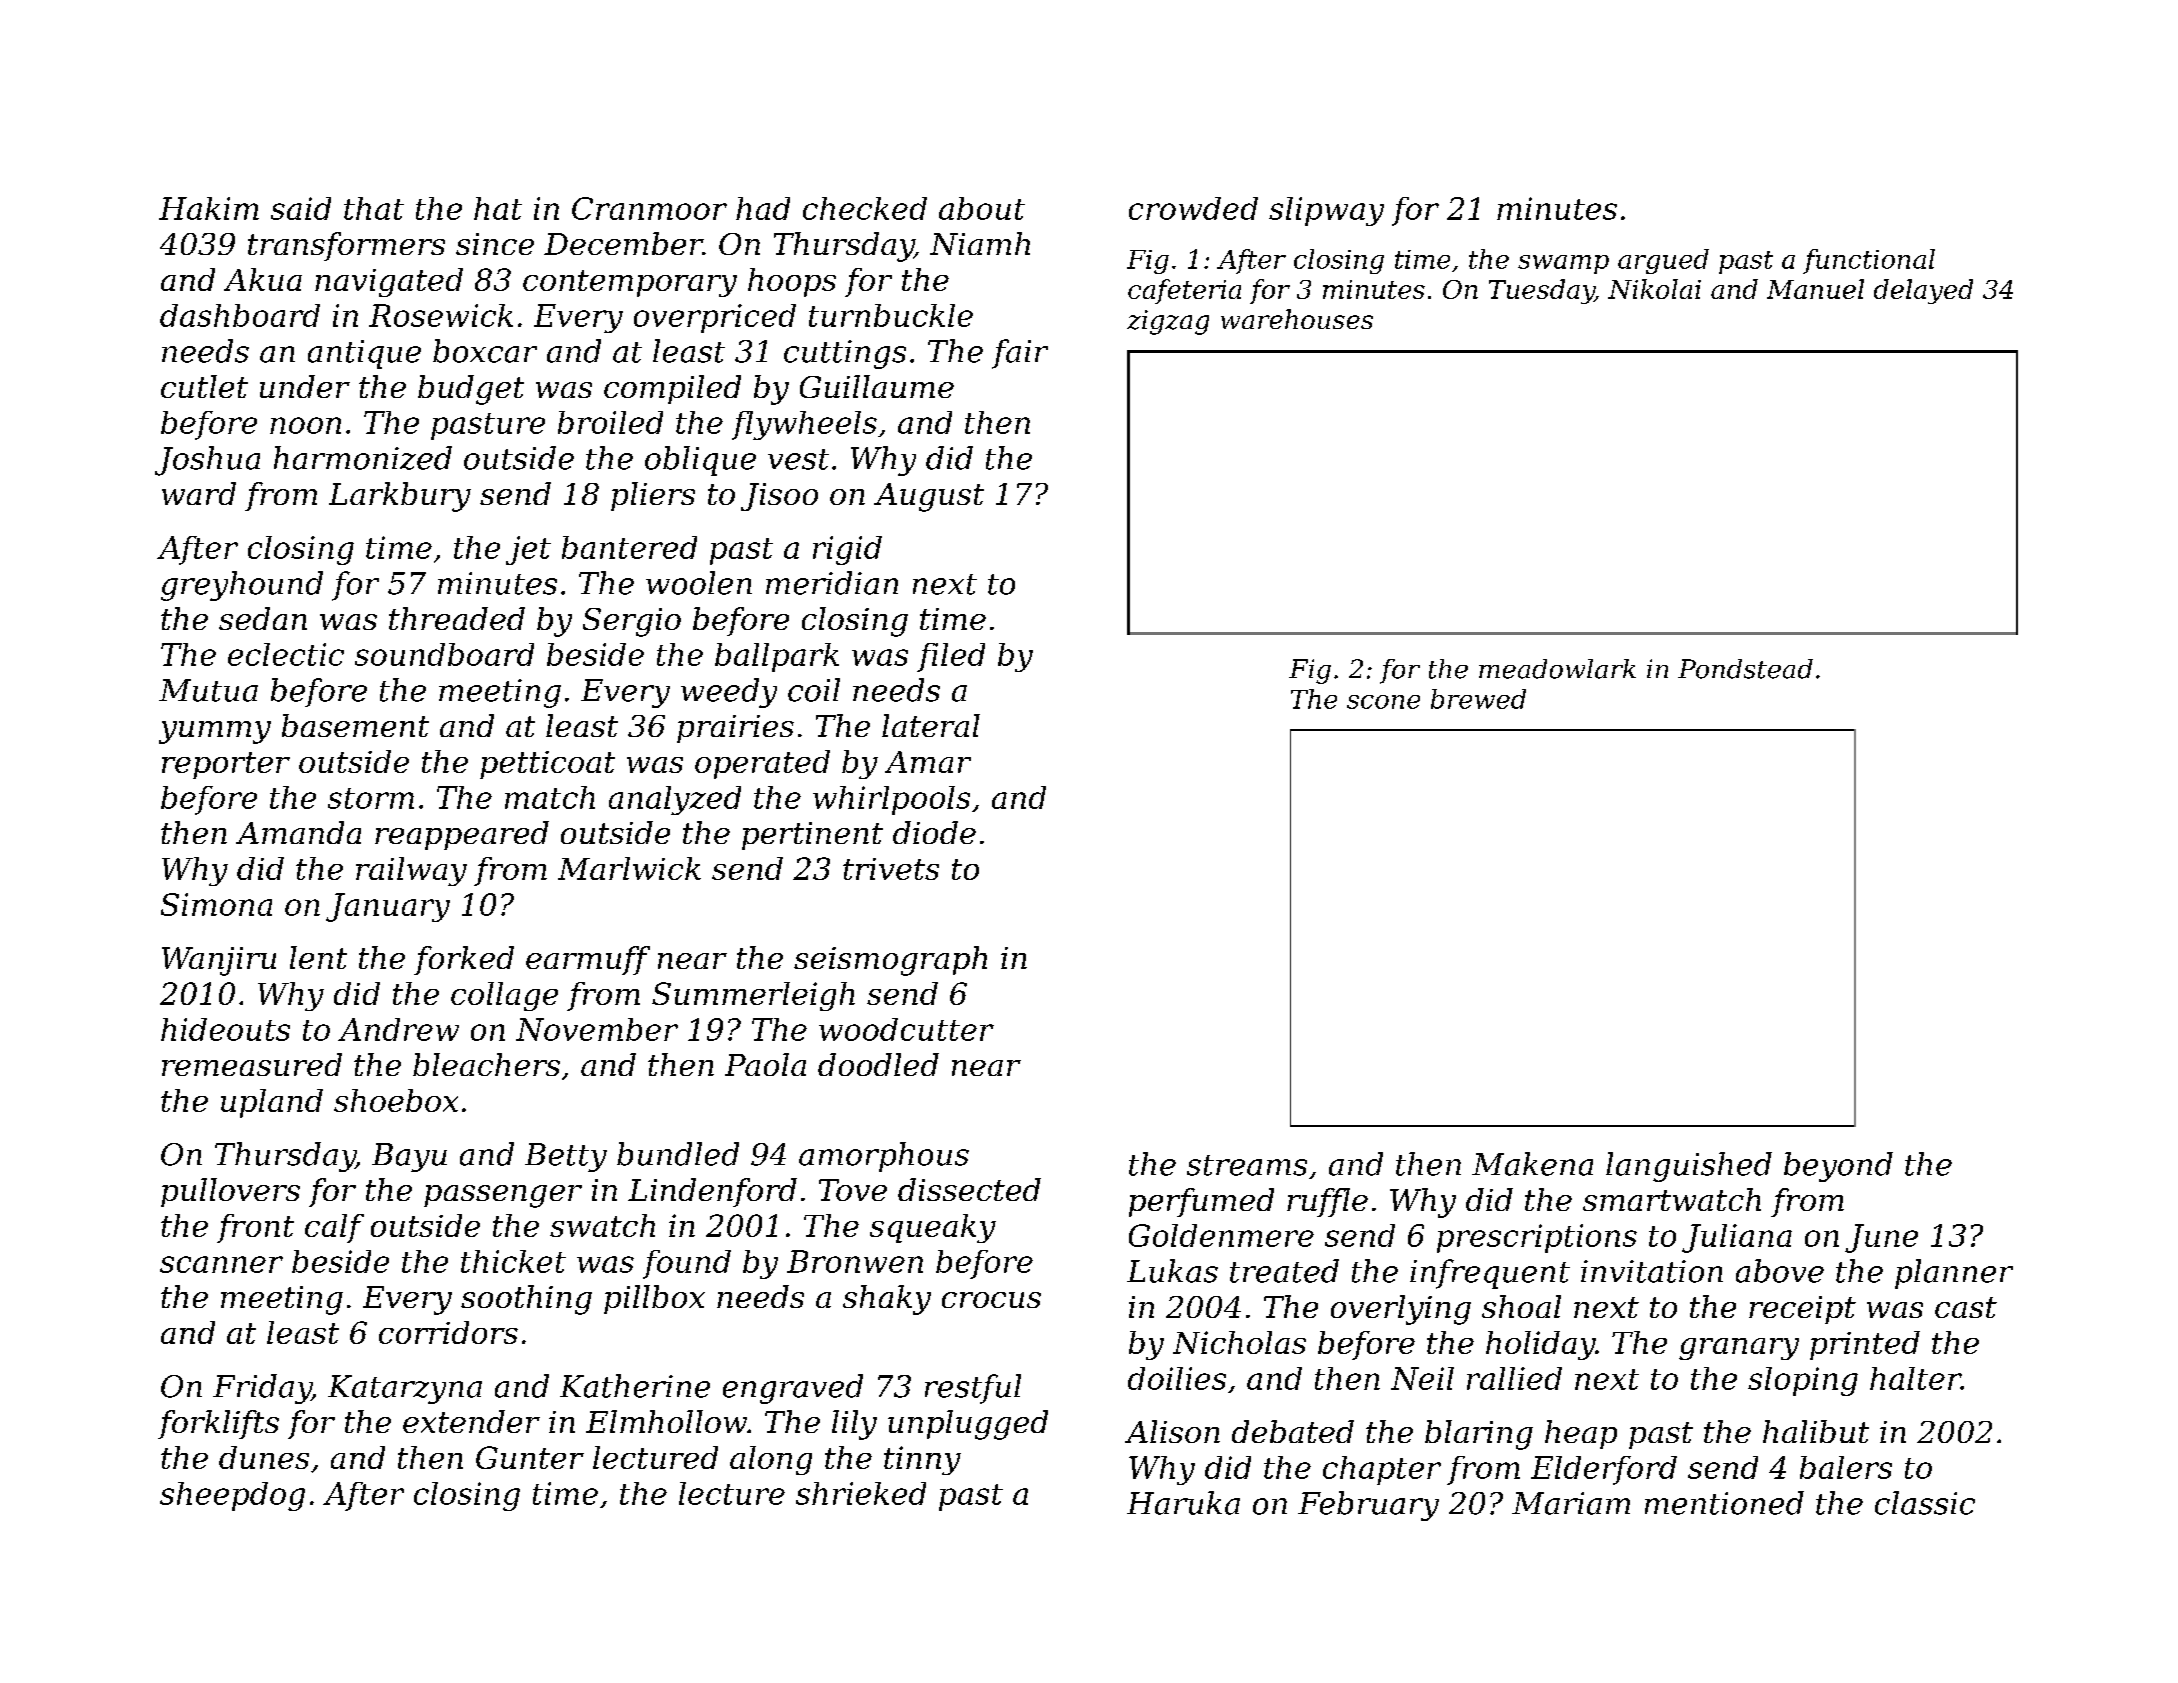 Image resolution: width=2178 pixels, height=1683 pixels. Describe the element at coordinates (1183, 1503) in the screenshot. I see `Haruka` at that location.
